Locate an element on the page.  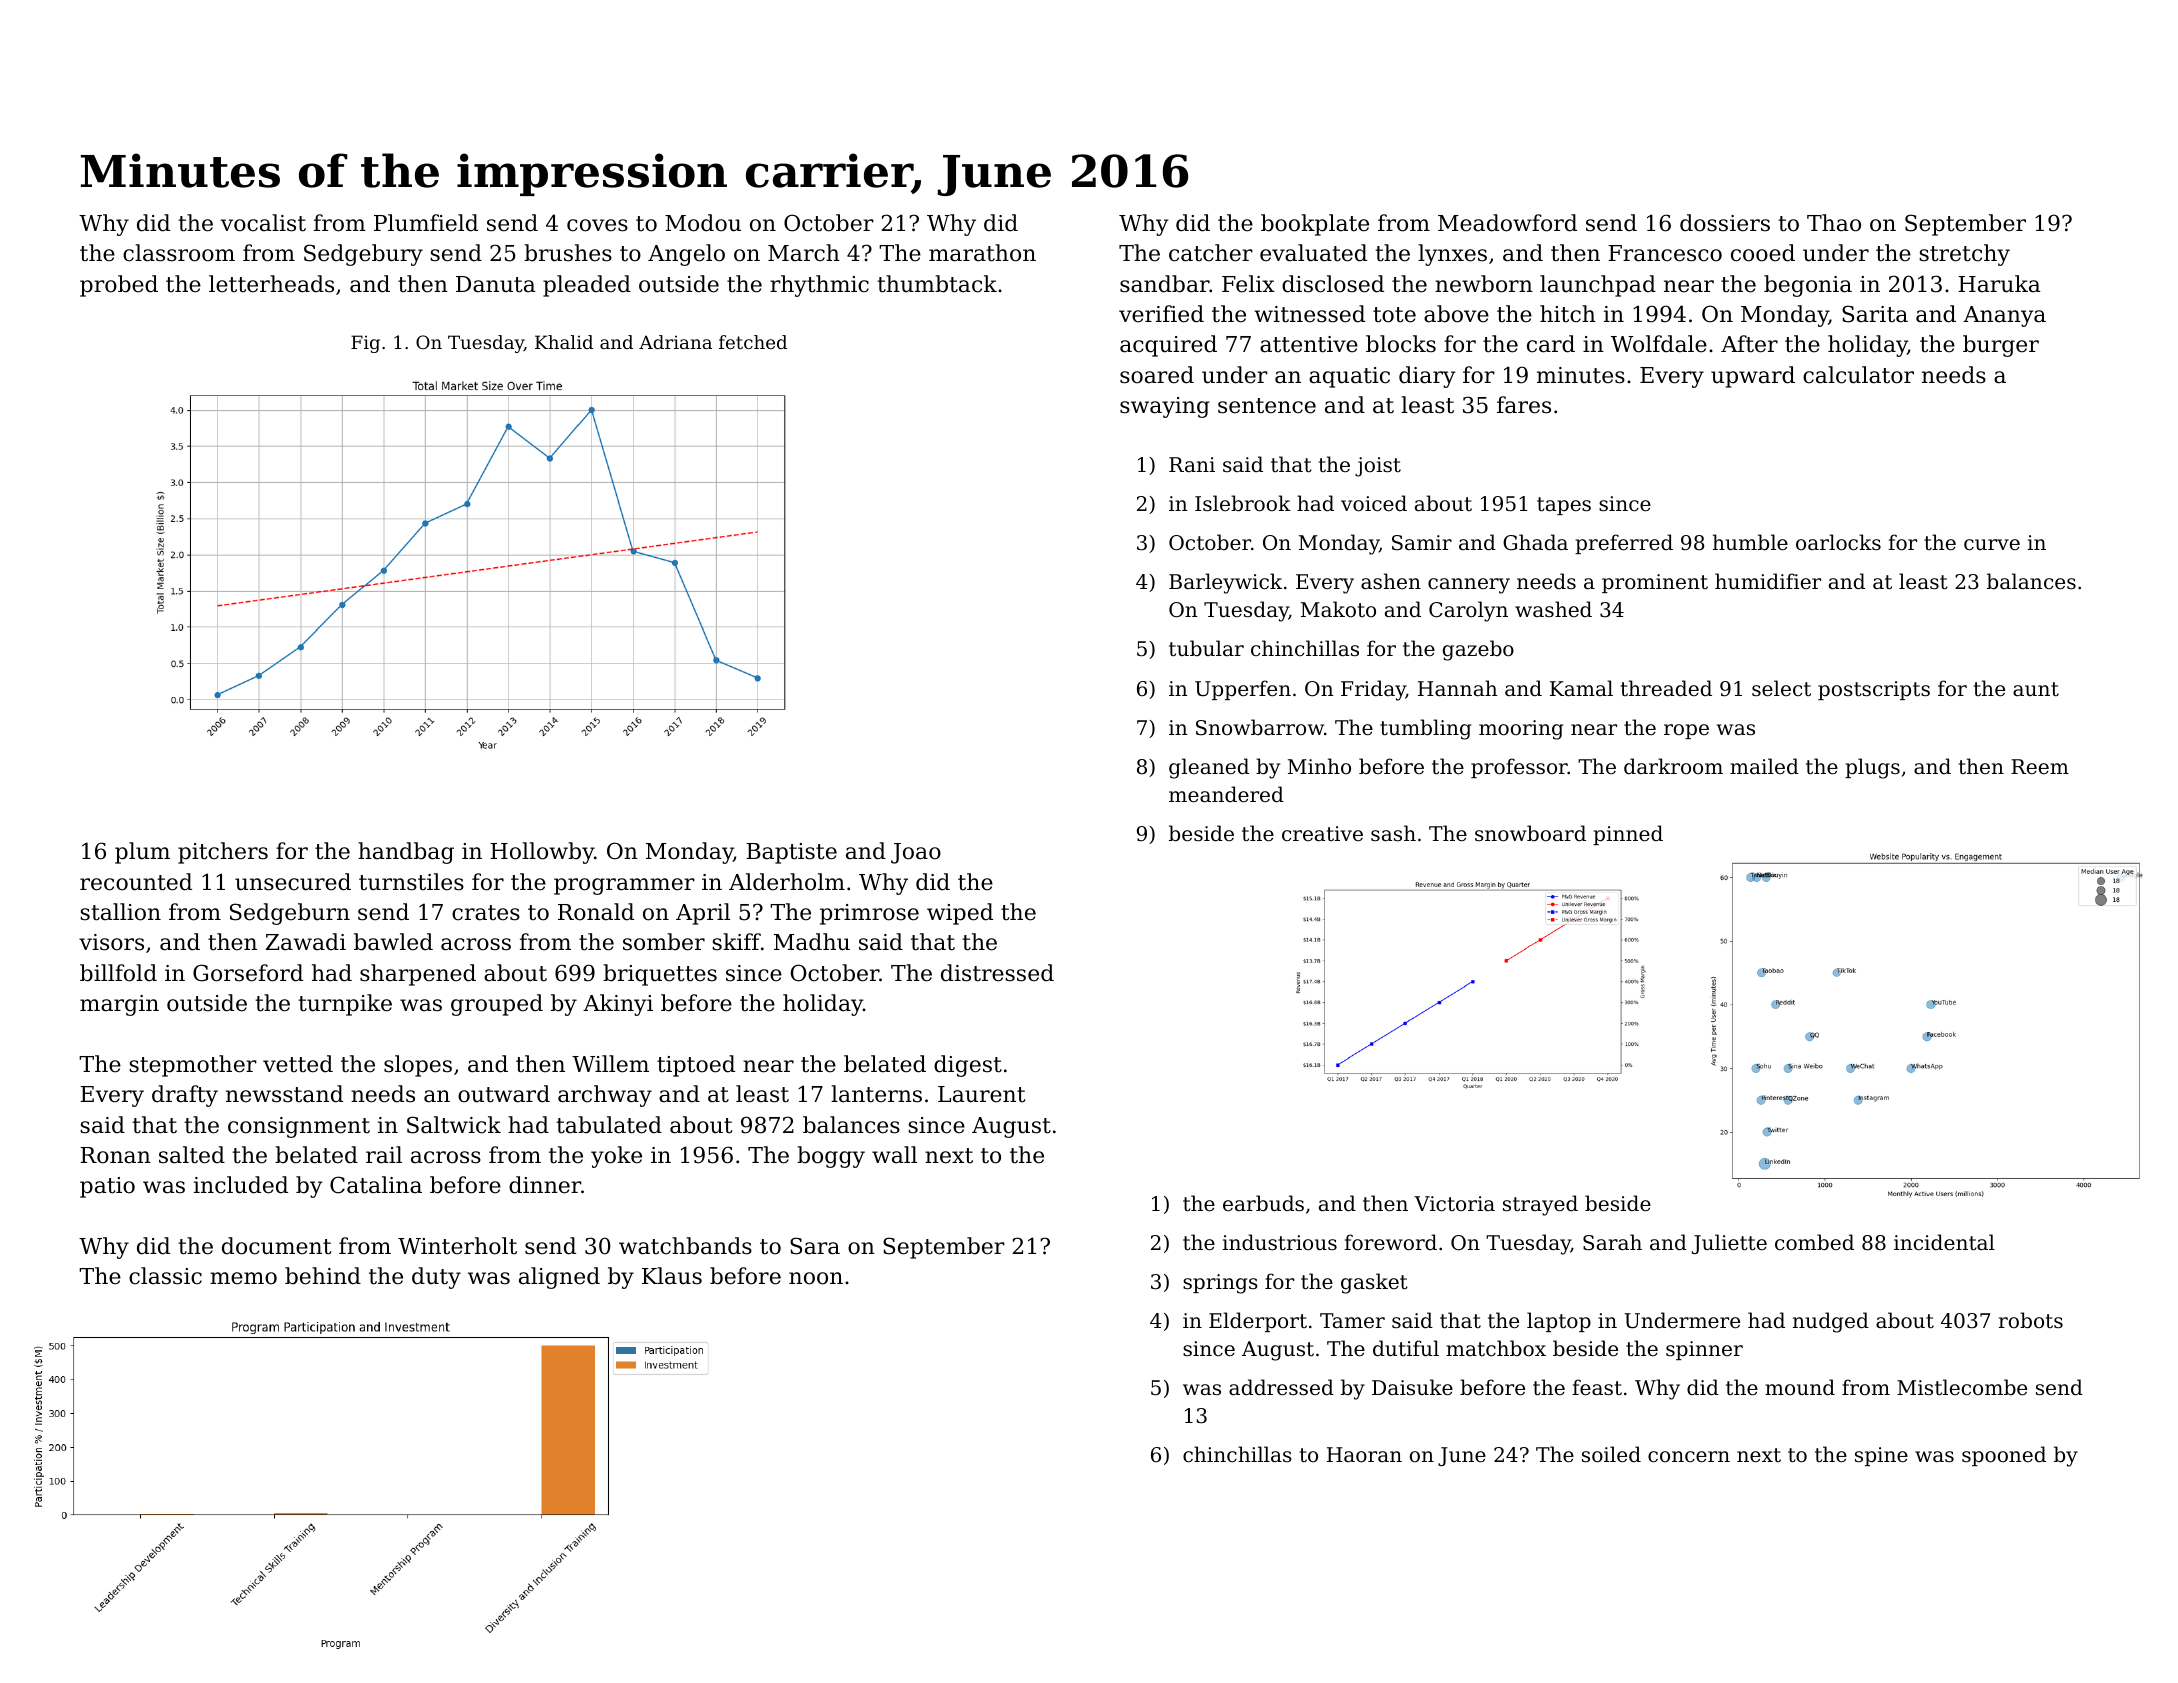
Snowbarrow is located at coordinates (1260, 727).
